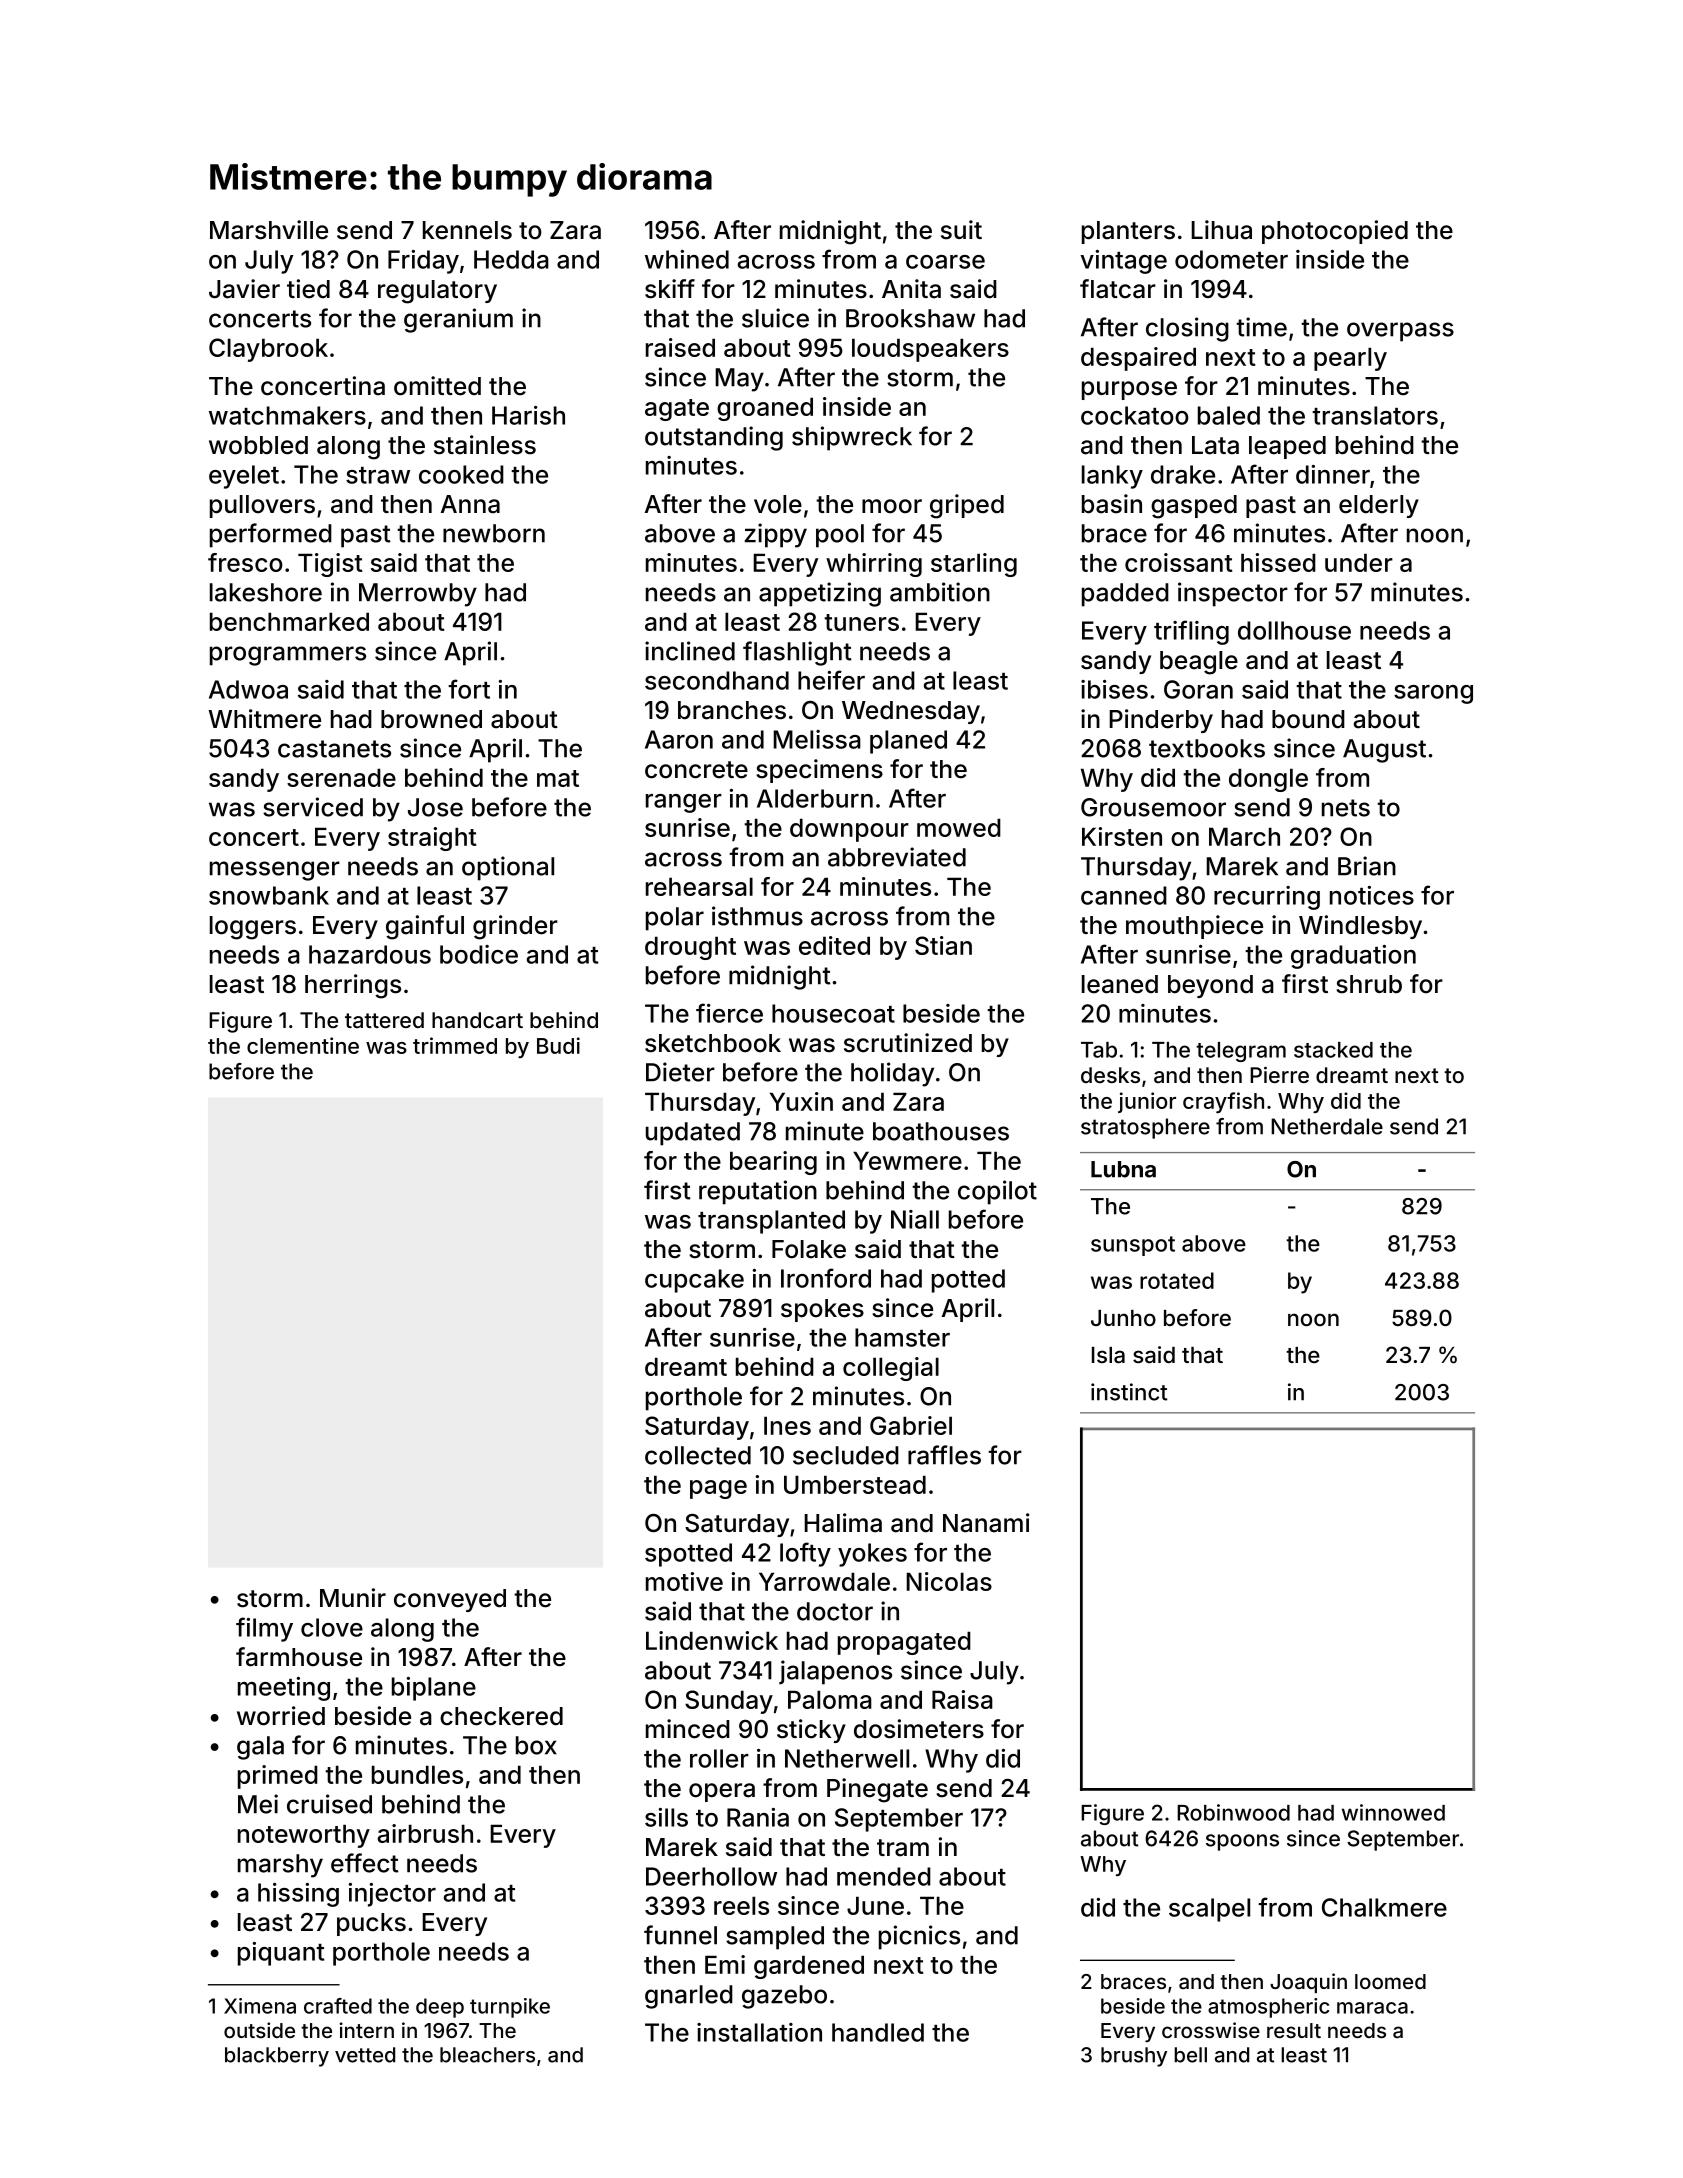 The image size is (1683, 2178). Describe the element at coordinates (961, 230) in the page. I see `suit` at that location.
